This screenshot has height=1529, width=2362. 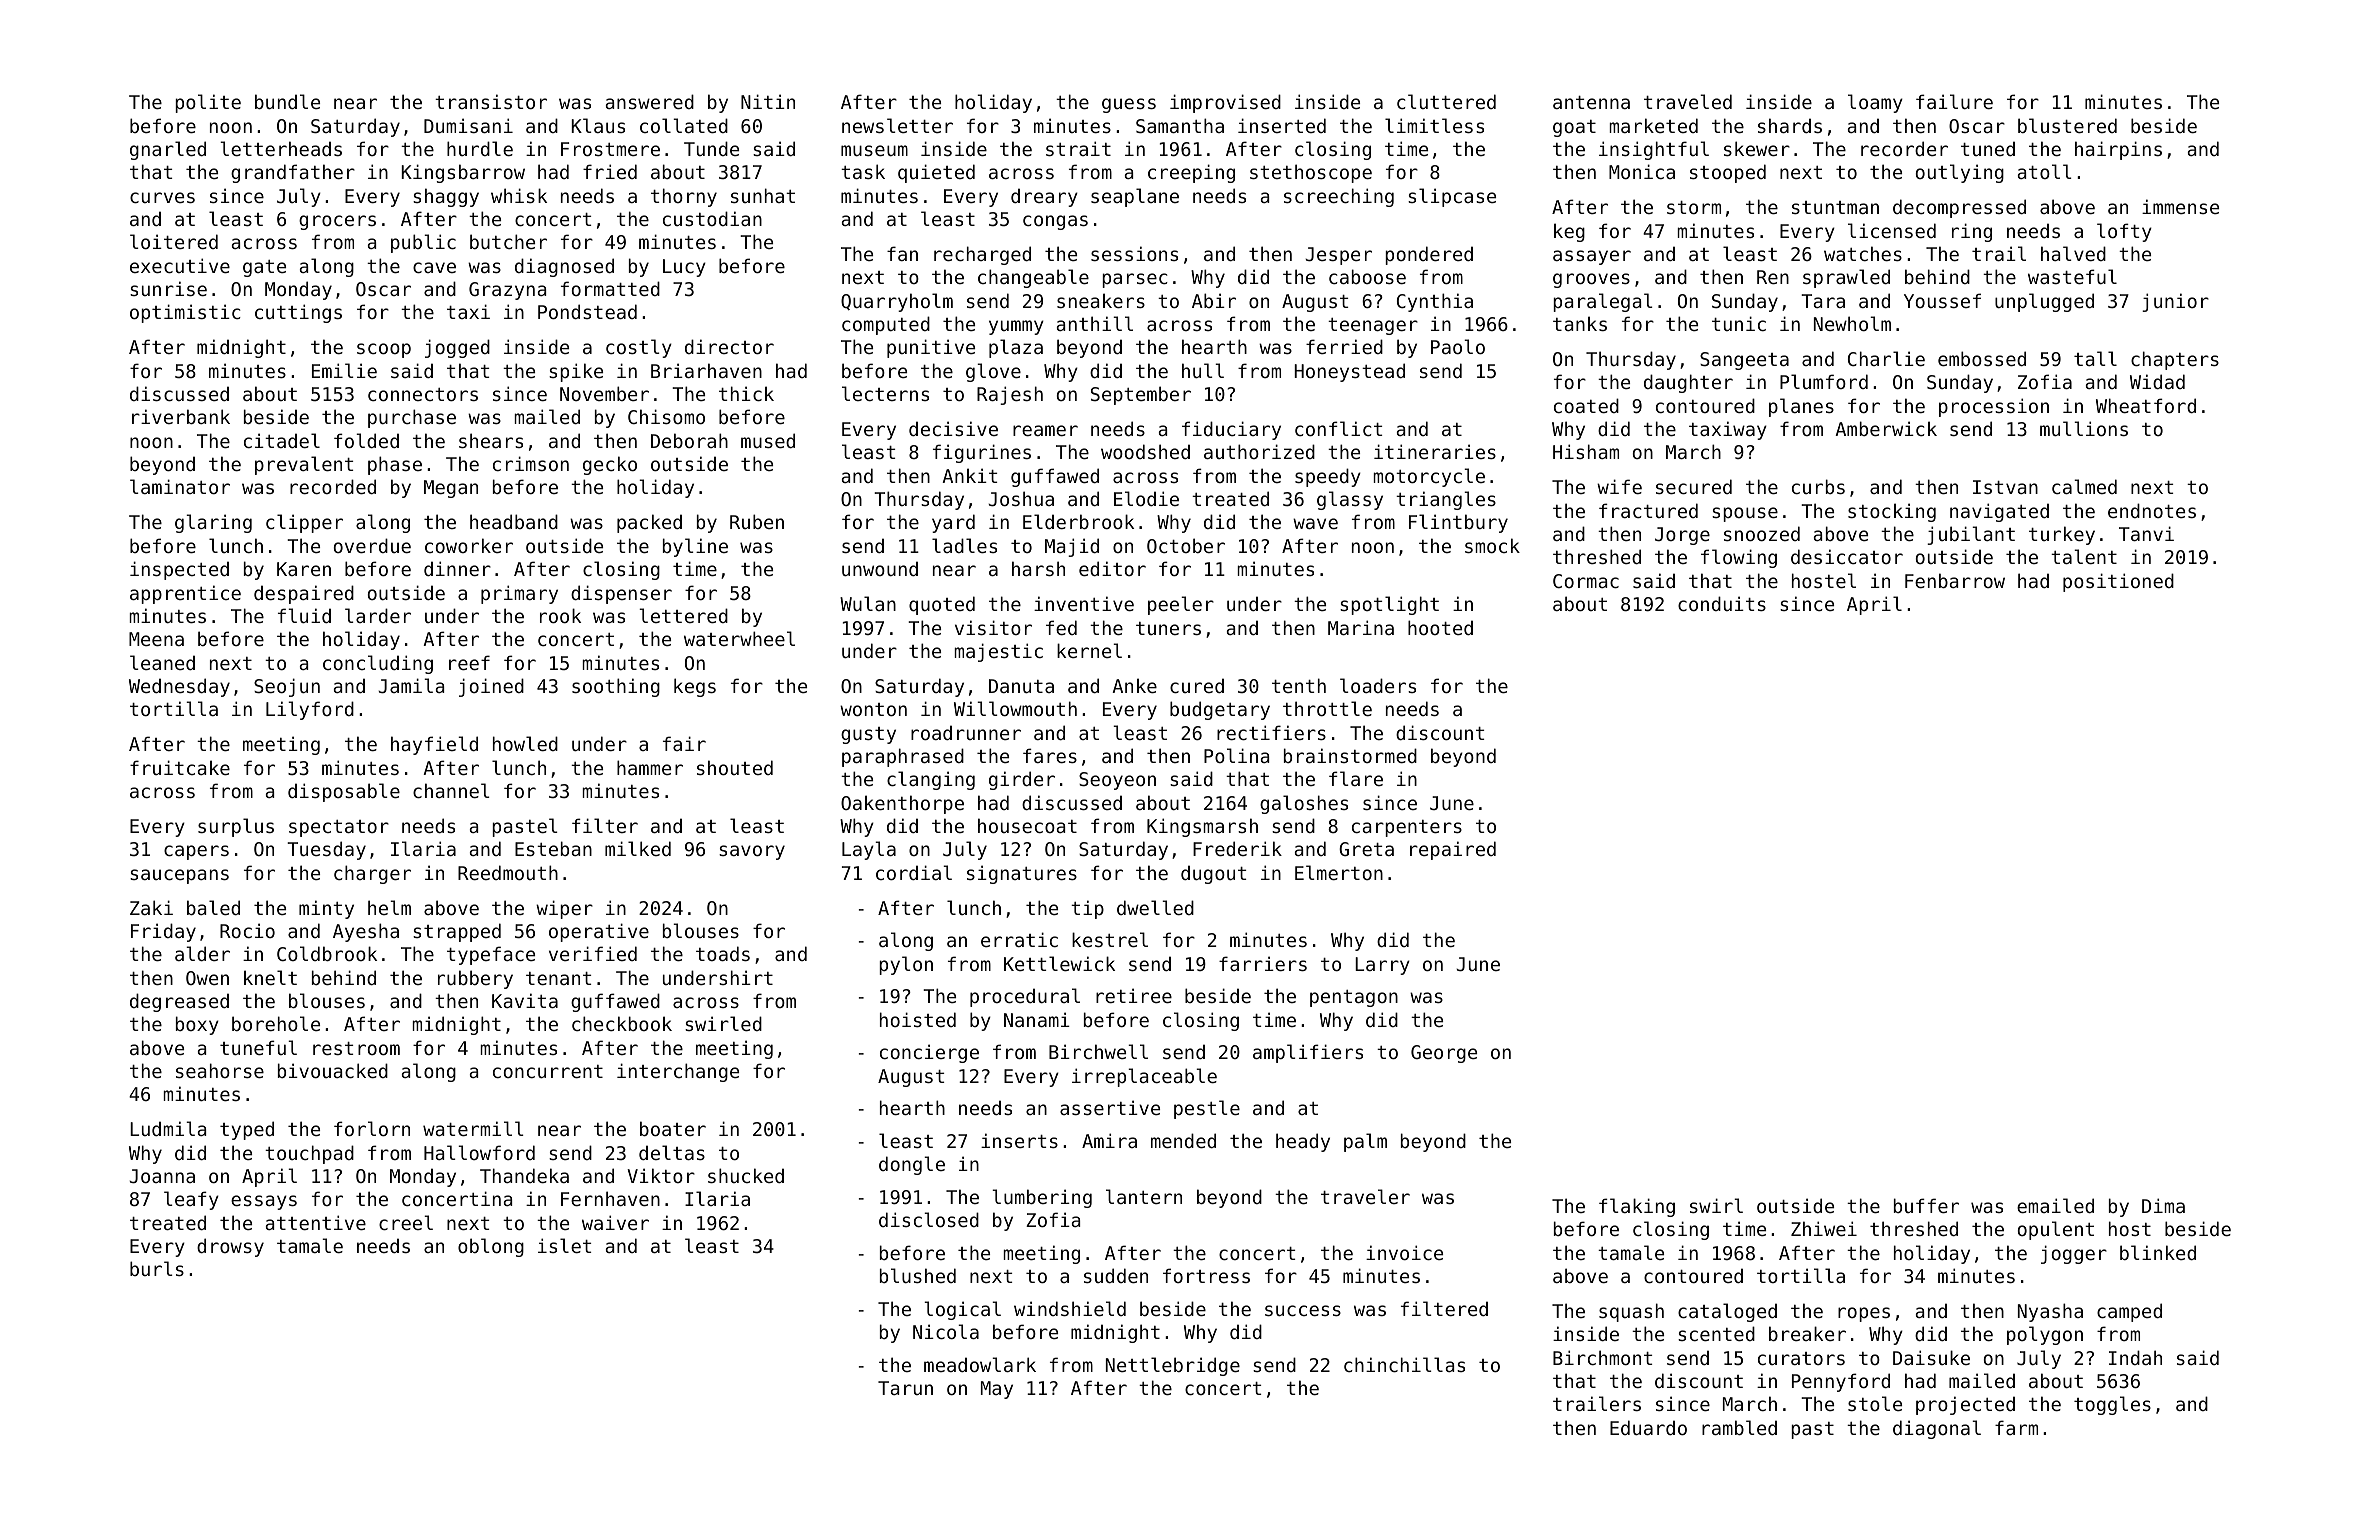 What do you see at coordinates (885, 393) in the screenshot?
I see `lecterns` at bounding box center [885, 393].
